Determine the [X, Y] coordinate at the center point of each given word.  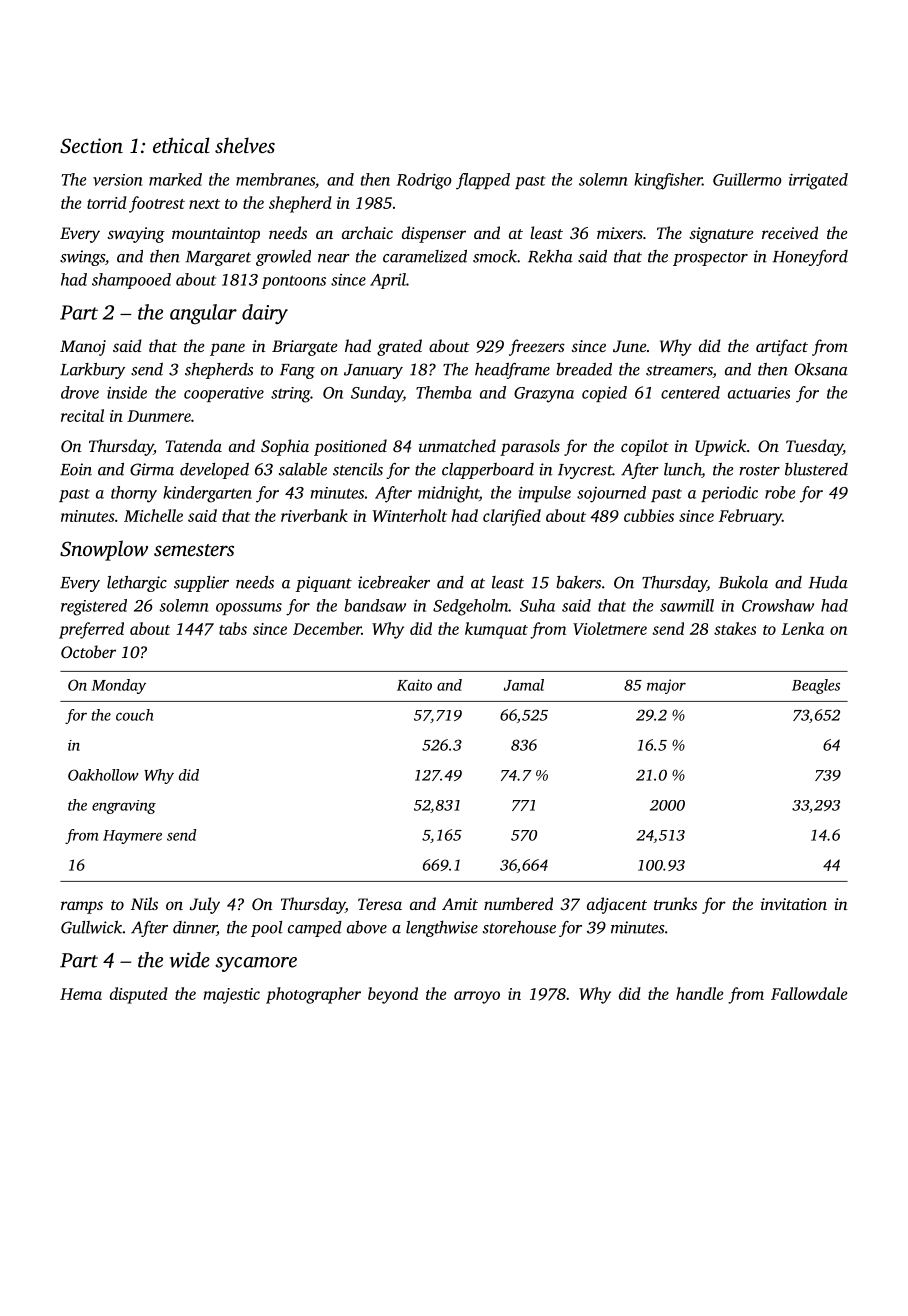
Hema [81, 994]
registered [94, 607]
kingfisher [668, 181]
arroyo [477, 997]
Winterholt [410, 515]
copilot [645, 447]
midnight [448, 494]
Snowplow [104, 550]
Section [91, 146]
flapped [483, 181]
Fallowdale [809, 993]
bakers [578, 582]
